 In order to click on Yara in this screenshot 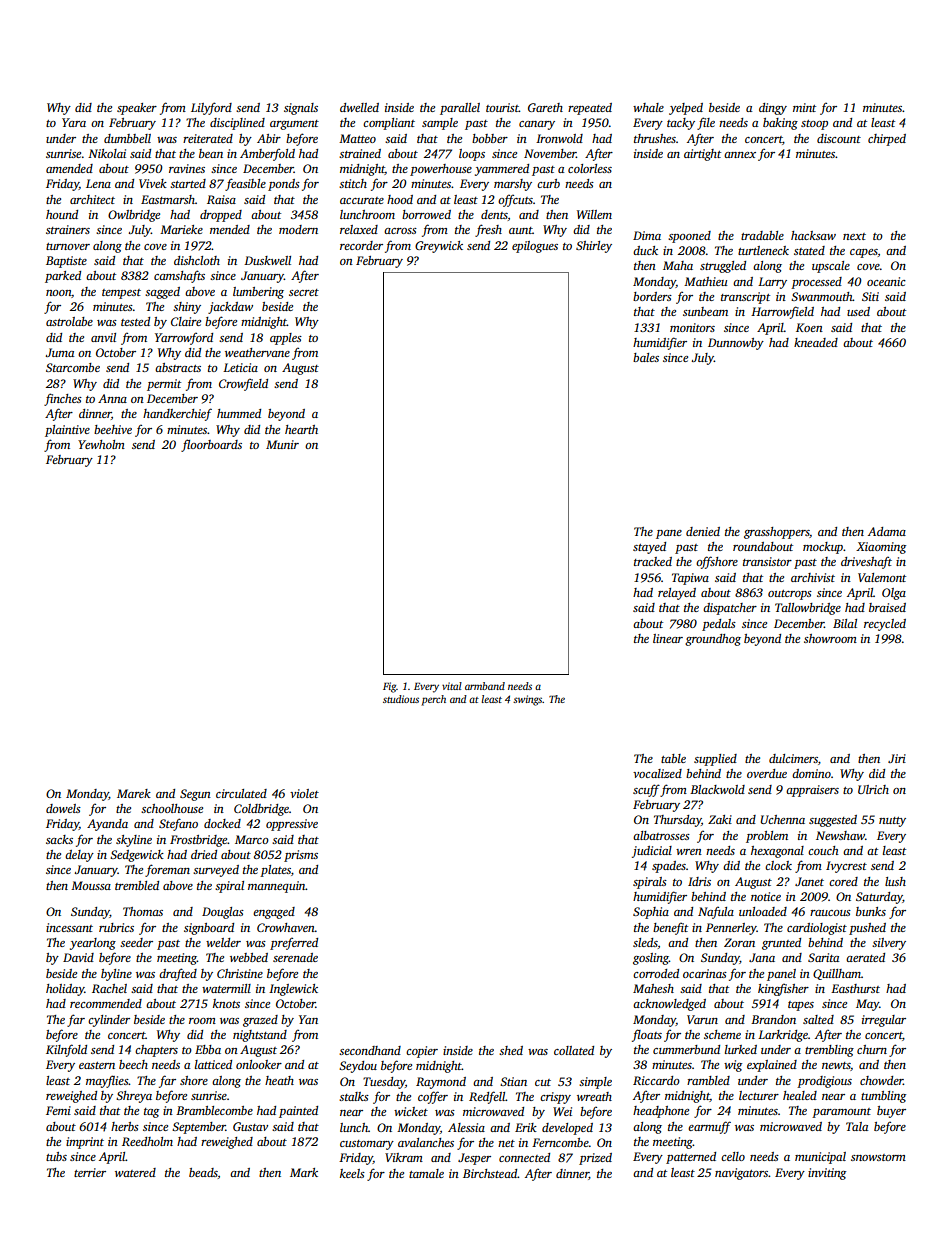, I will do `click(74, 122)`.
